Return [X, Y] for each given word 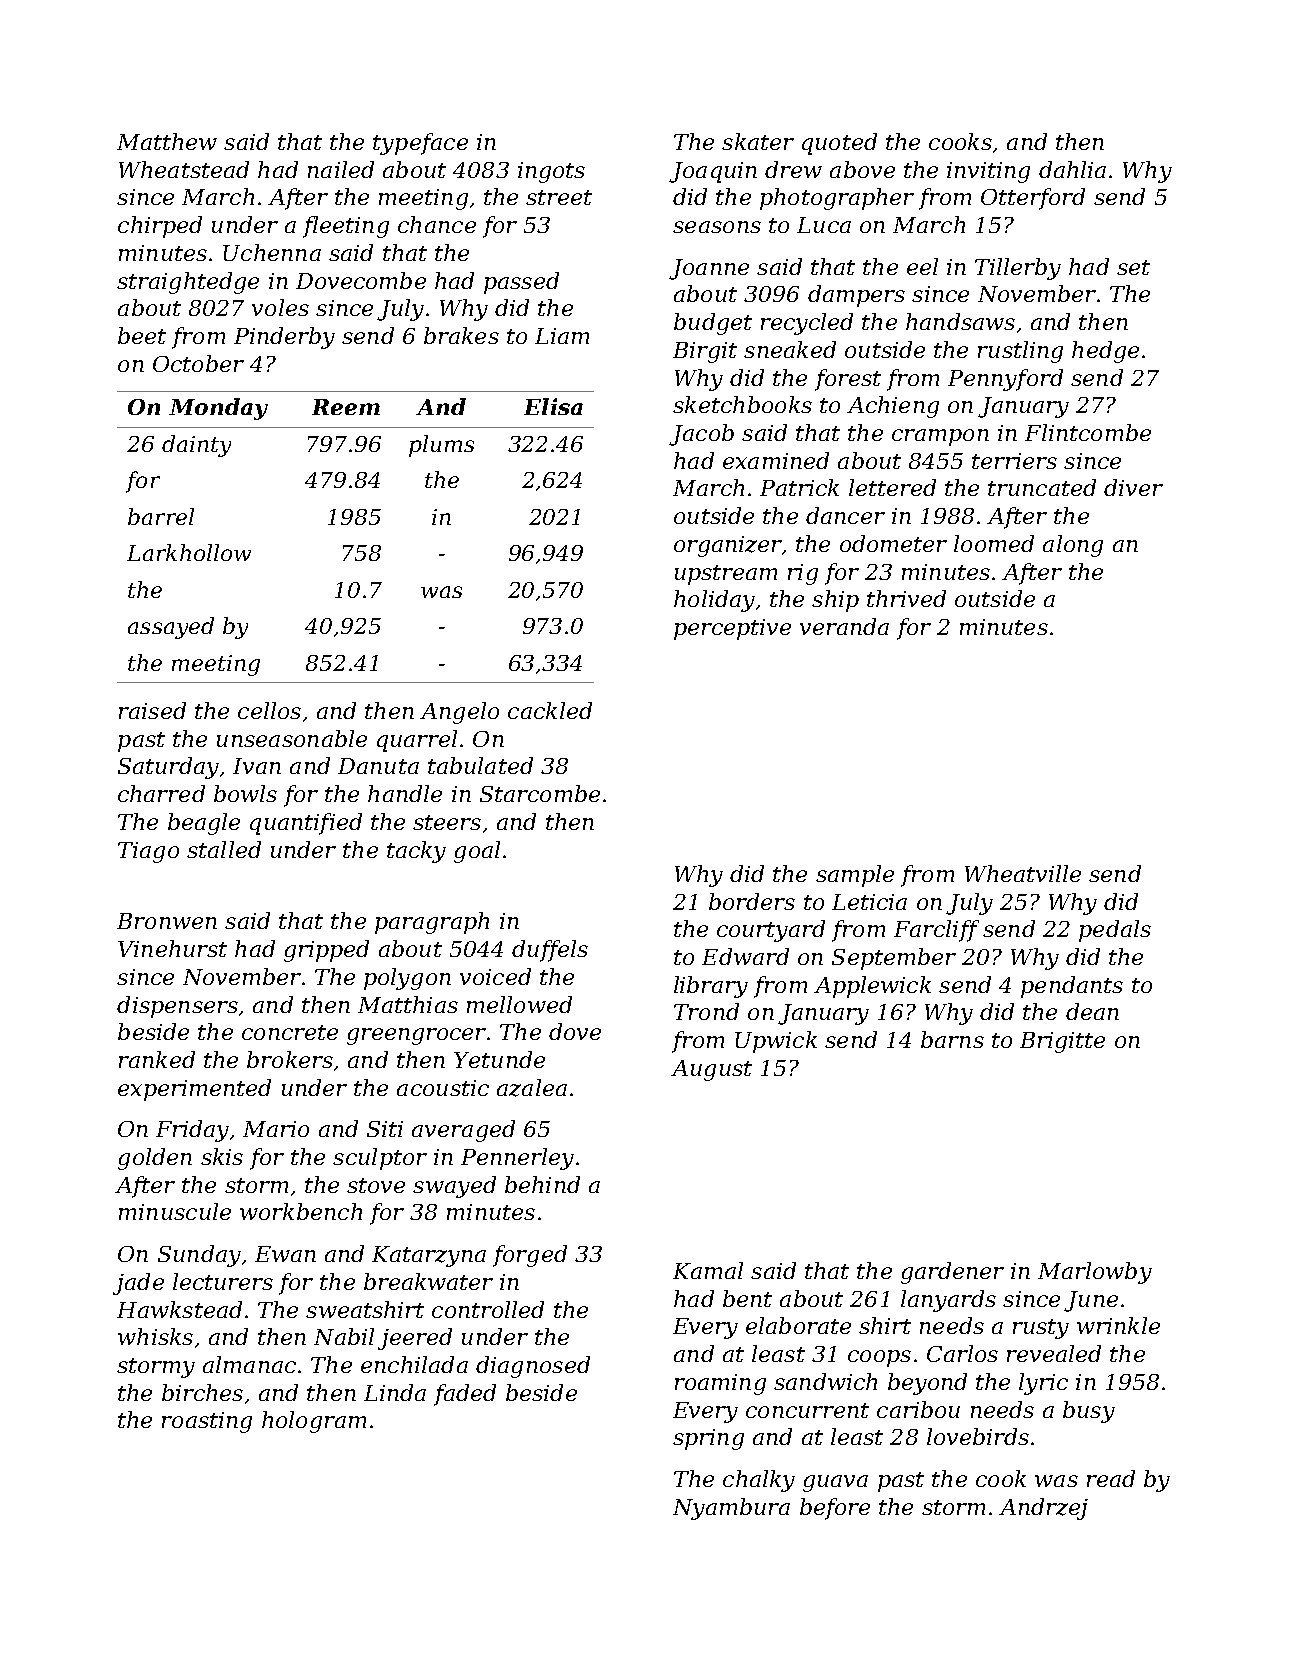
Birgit [705, 352]
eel [922, 266]
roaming [720, 1384]
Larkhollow [189, 552]
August [711, 1070]
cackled [550, 710]
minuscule [175, 1211]
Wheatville [1023, 873]
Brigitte [1062, 1042]
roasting [207, 1422]
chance [437, 224]
